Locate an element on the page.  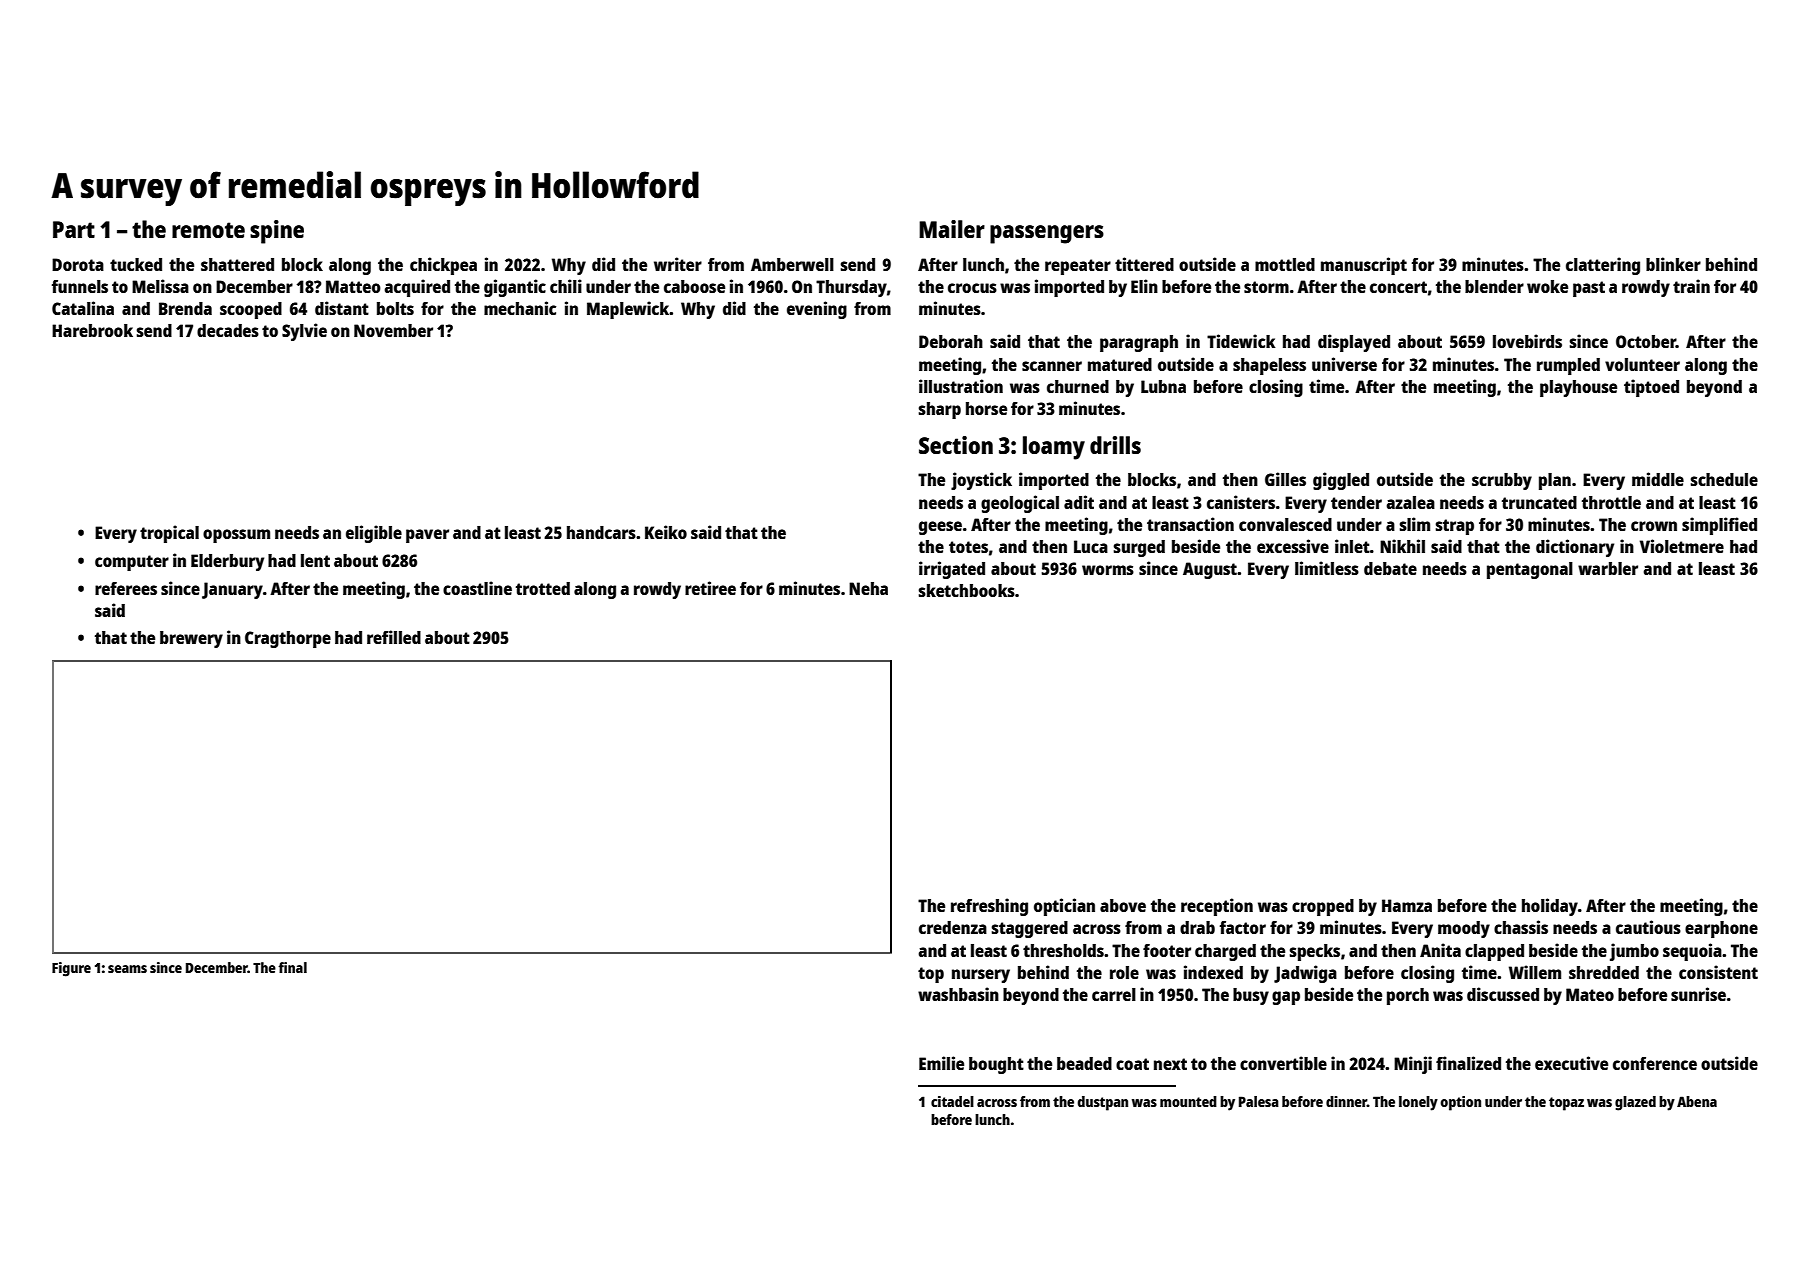
clattering is located at coordinates (1603, 266).
